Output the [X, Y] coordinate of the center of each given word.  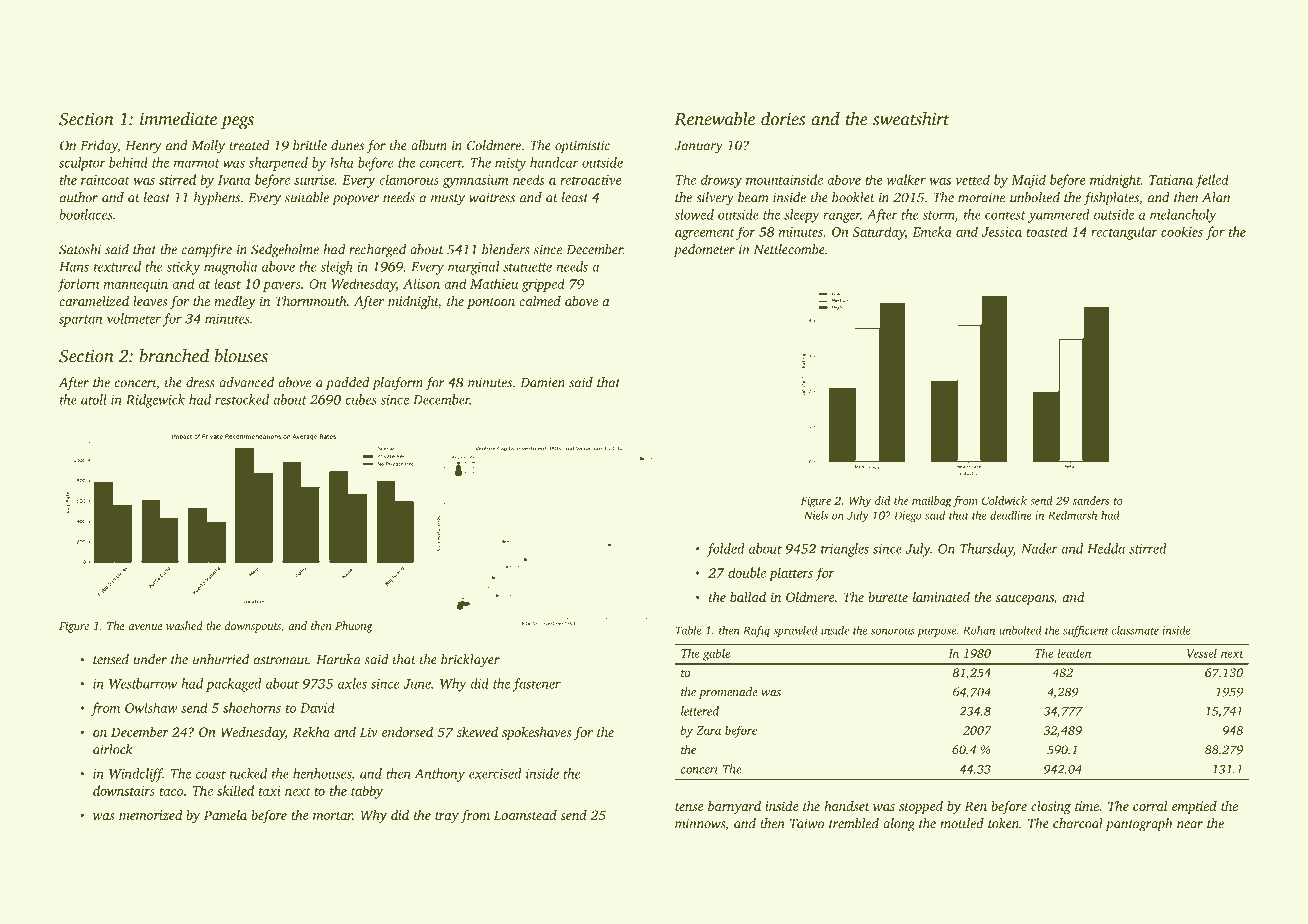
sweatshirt [911, 119]
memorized [150, 815]
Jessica [1002, 232]
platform [397, 384]
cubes [361, 399]
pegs [237, 123]
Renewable [714, 119]
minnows [700, 823]
